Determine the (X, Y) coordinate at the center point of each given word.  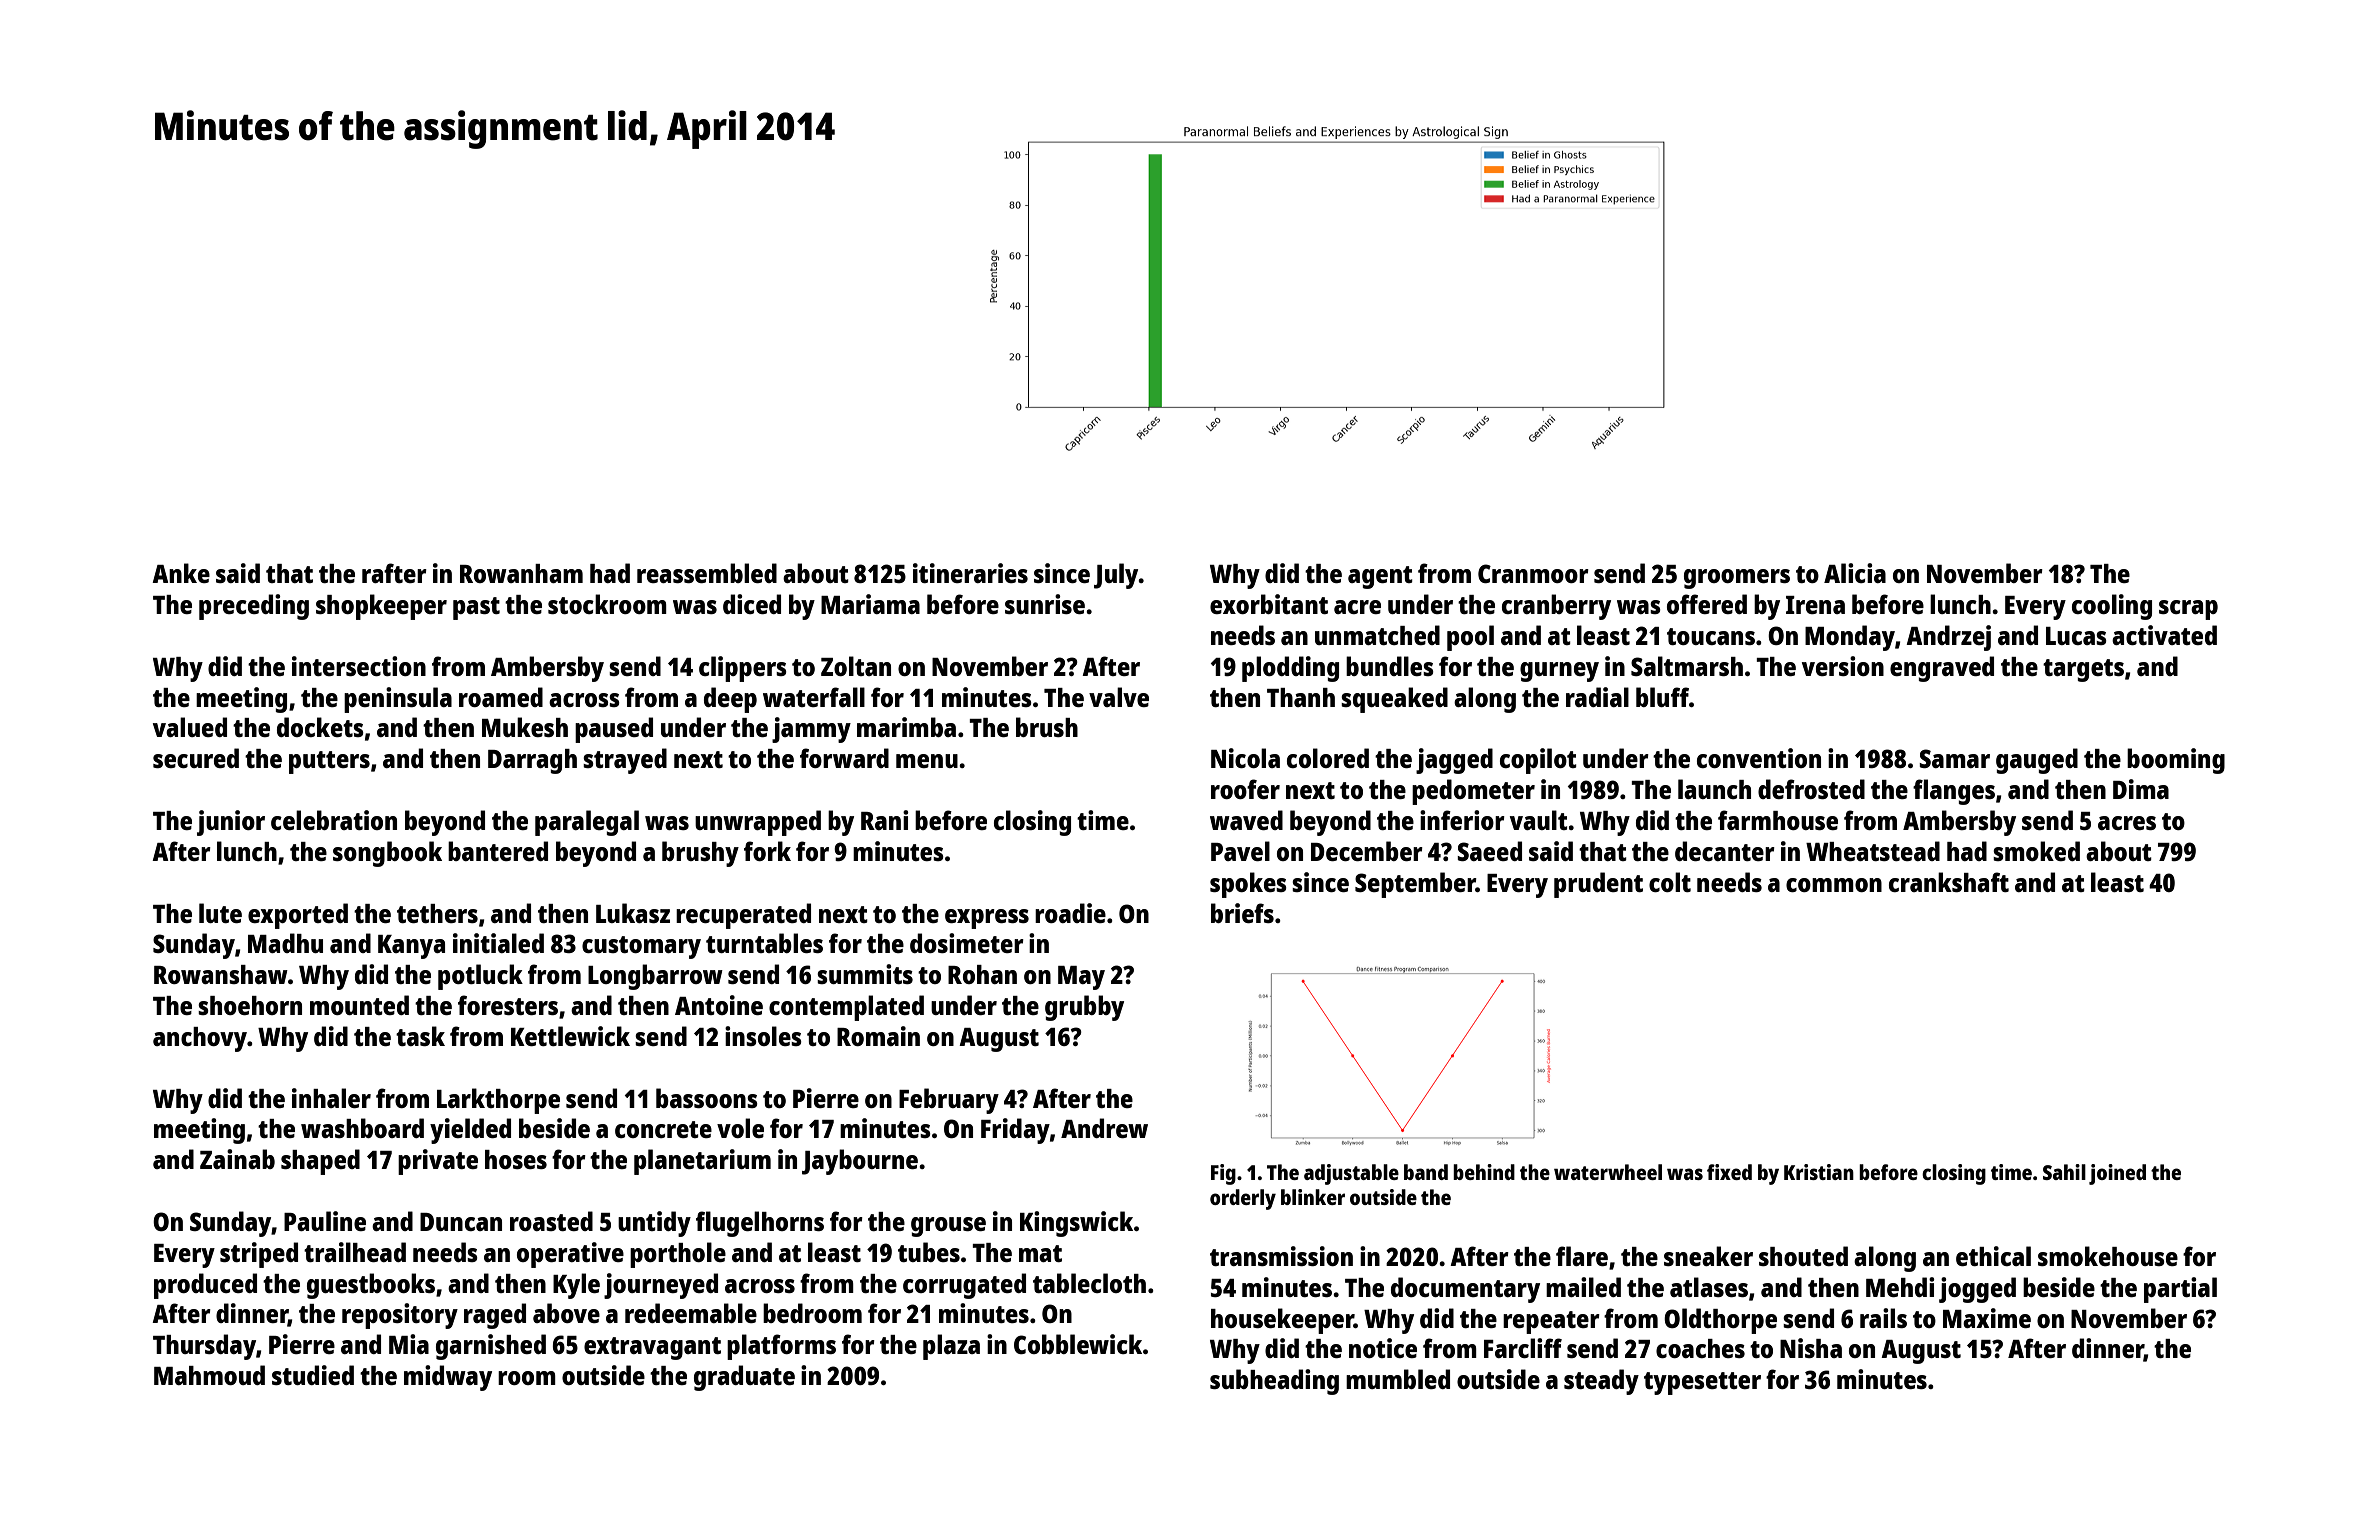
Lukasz (633, 913)
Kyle (576, 1286)
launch (1714, 789)
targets (2083, 670)
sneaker (1708, 1256)
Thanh (1301, 697)
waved (1246, 820)
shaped (320, 1162)
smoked (2036, 851)
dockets (320, 727)
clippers (743, 669)
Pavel (1240, 851)
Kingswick (1076, 1224)
